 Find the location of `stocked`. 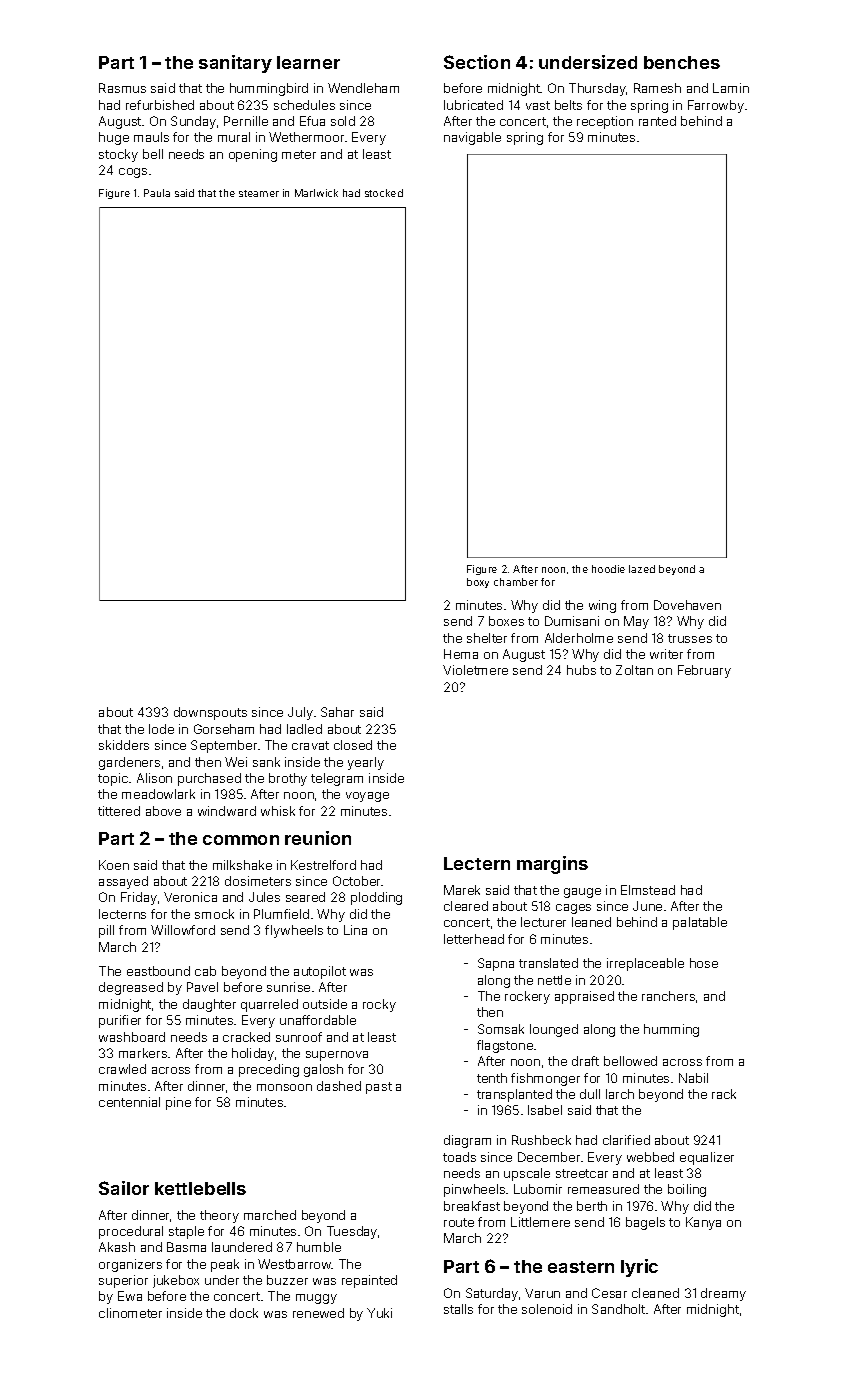

stocked is located at coordinates (384, 193).
